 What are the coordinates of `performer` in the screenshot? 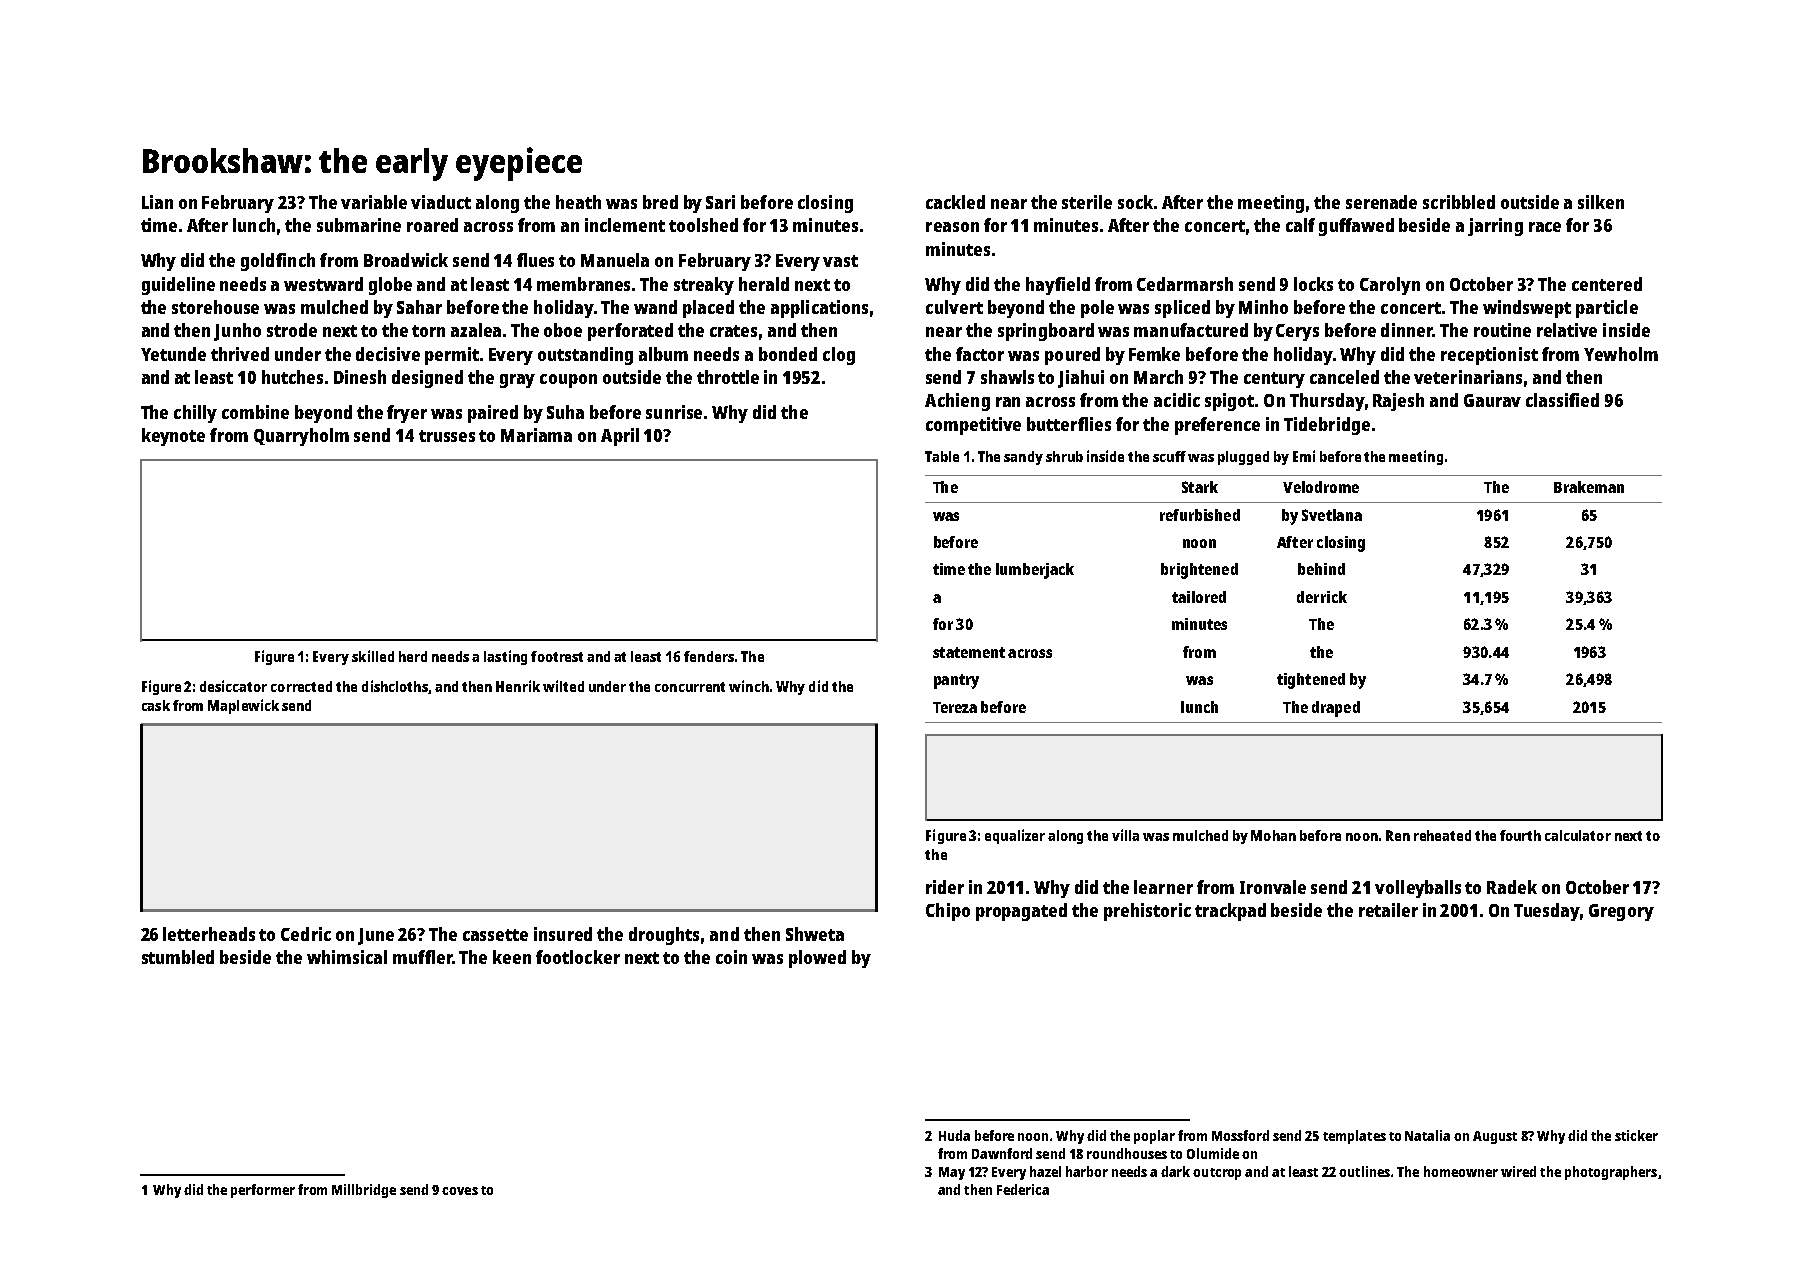 It's located at (263, 1191).
